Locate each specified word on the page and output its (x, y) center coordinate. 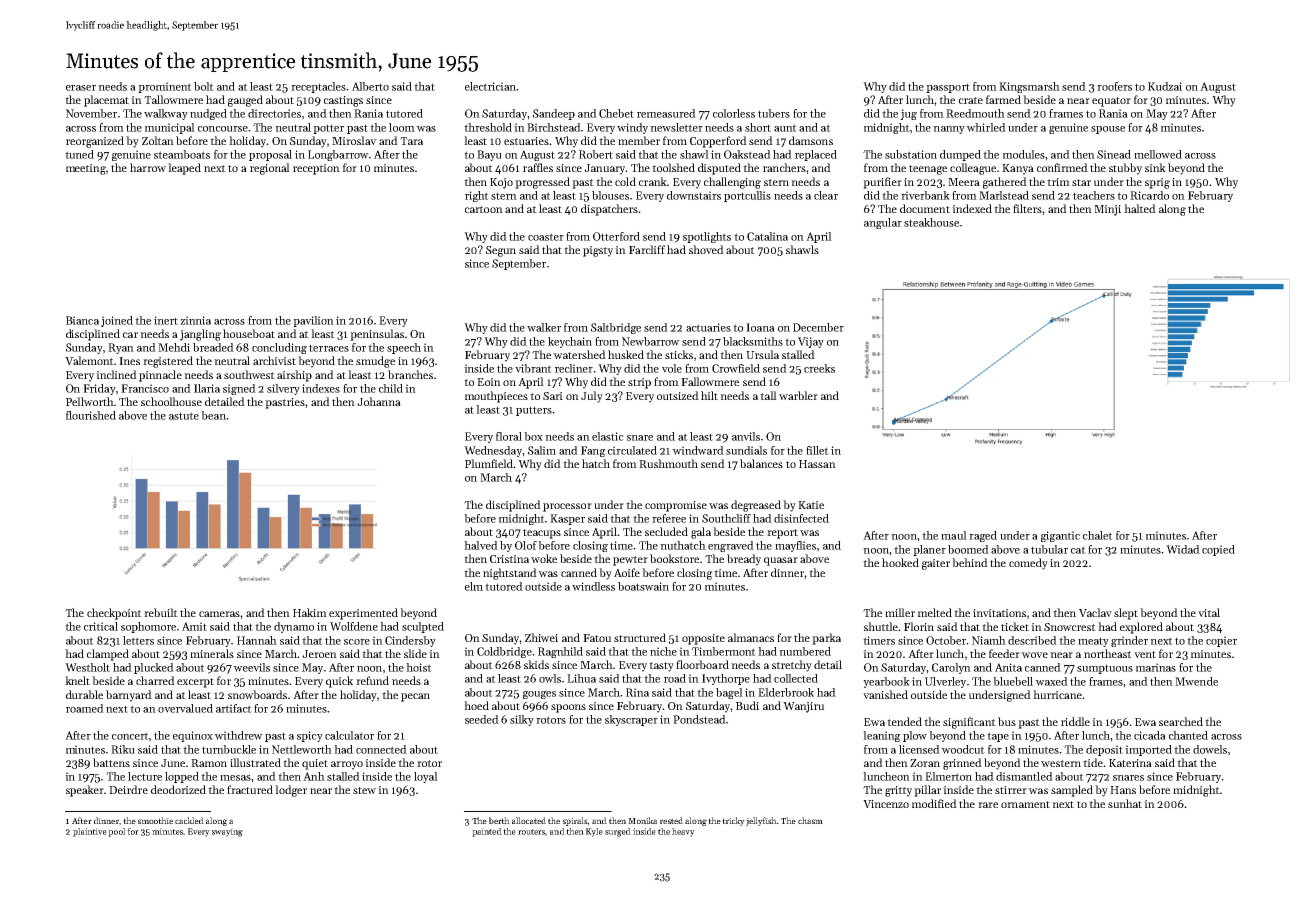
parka (826, 639)
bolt (204, 86)
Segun (501, 251)
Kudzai (1165, 86)
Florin (919, 626)
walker (544, 327)
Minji (1107, 210)
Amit (194, 626)
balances (761, 463)
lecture (145, 776)
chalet (1098, 535)
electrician (490, 86)
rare (988, 805)
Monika (642, 820)
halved (481, 545)
